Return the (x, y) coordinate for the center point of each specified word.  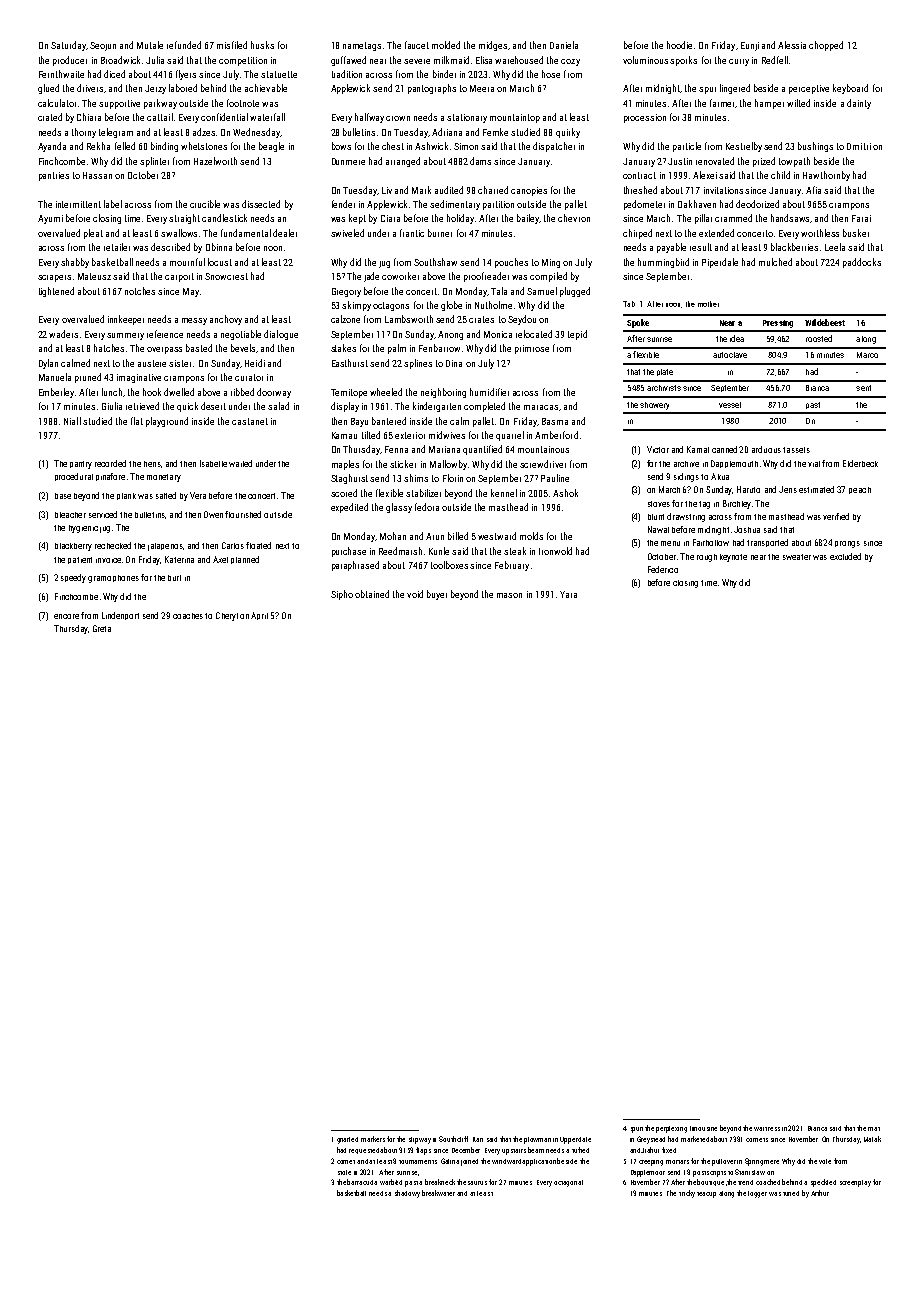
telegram (116, 133)
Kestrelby (744, 147)
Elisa (484, 60)
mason (509, 595)
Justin (680, 161)
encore (66, 616)
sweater (797, 557)
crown (398, 118)
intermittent (78, 204)
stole (344, 1172)
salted (166, 495)
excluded (845, 556)
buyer (437, 595)
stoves (659, 504)
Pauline (555, 478)
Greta (102, 628)
